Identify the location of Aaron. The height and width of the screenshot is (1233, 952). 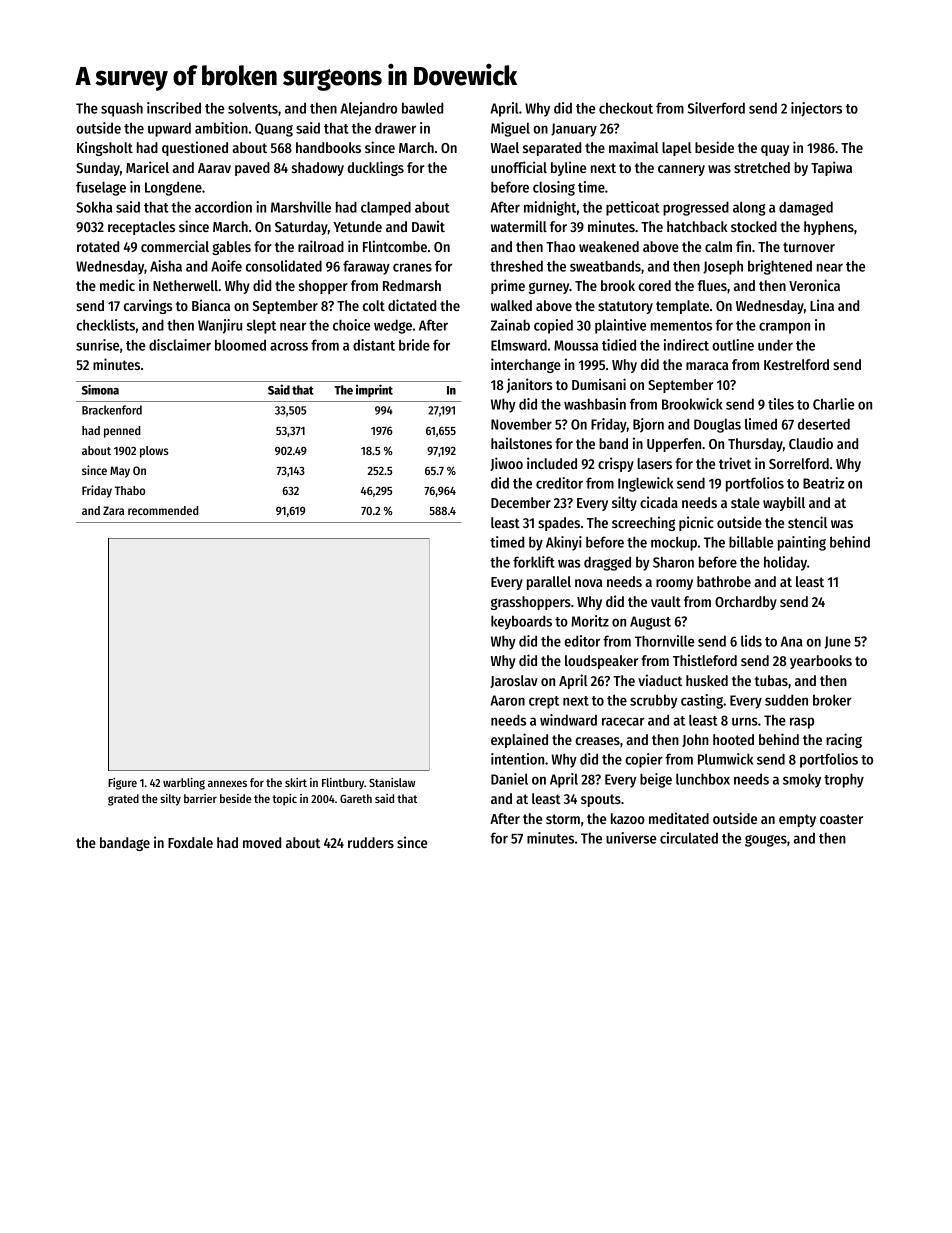
(507, 700).
